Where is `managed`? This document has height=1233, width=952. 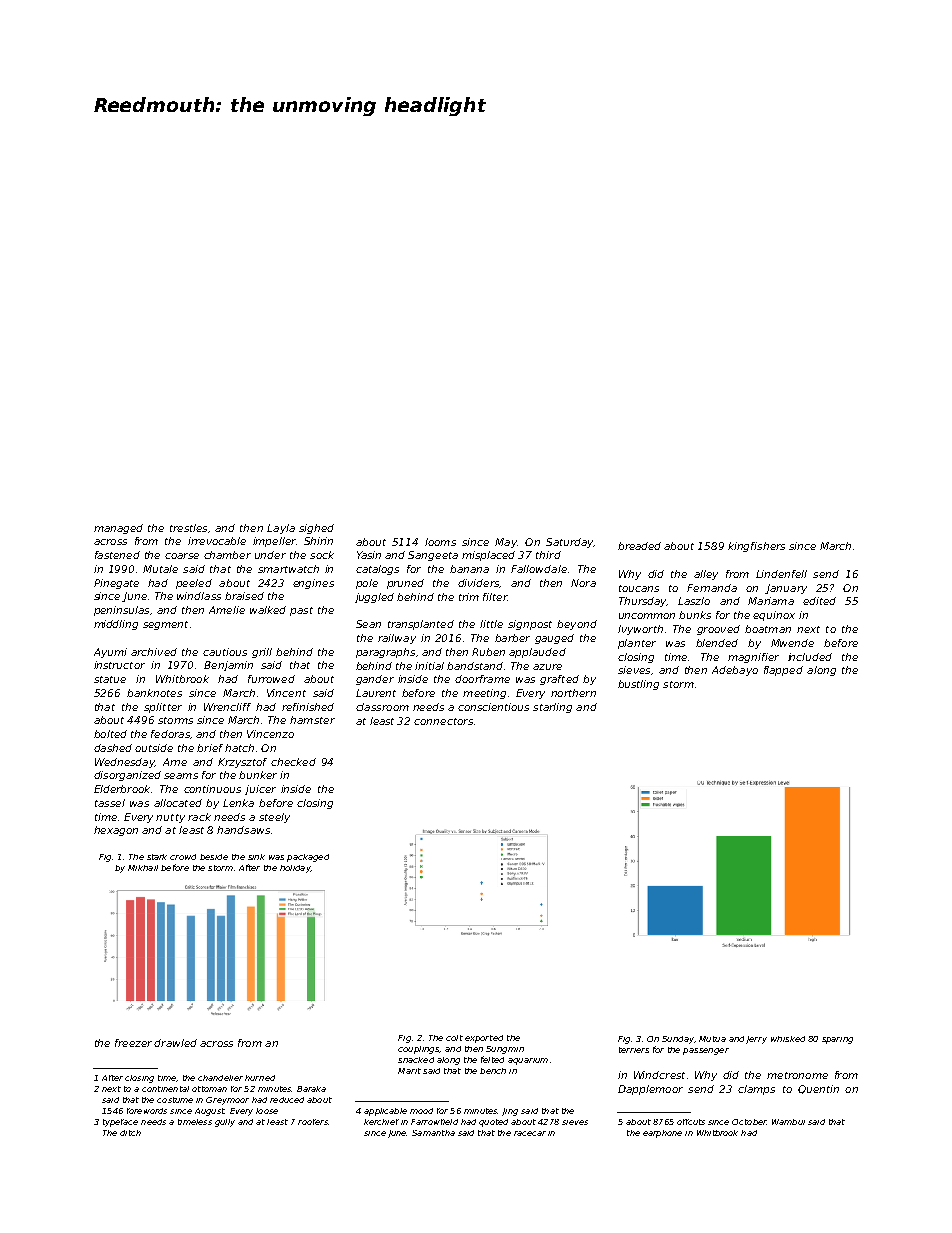 managed is located at coordinates (118, 529).
